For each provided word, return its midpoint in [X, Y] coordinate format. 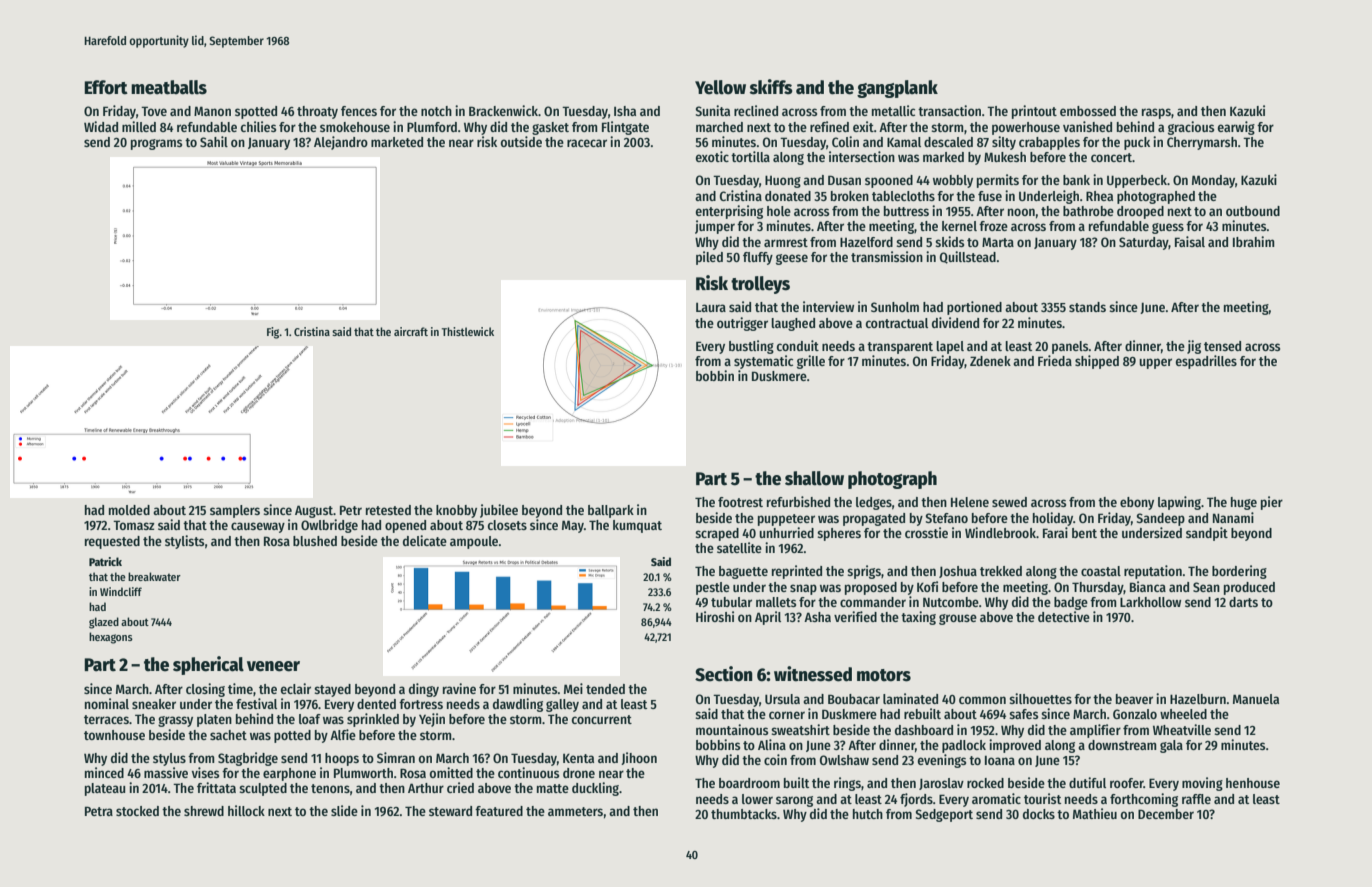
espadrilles [1206, 362]
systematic [763, 362]
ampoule [474, 542]
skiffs [771, 87]
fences [359, 111]
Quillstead [968, 257]
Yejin [432, 720]
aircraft [411, 331]
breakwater [154, 576]
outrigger [742, 324]
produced [1249, 588]
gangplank [897, 89]
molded [129, 510]
